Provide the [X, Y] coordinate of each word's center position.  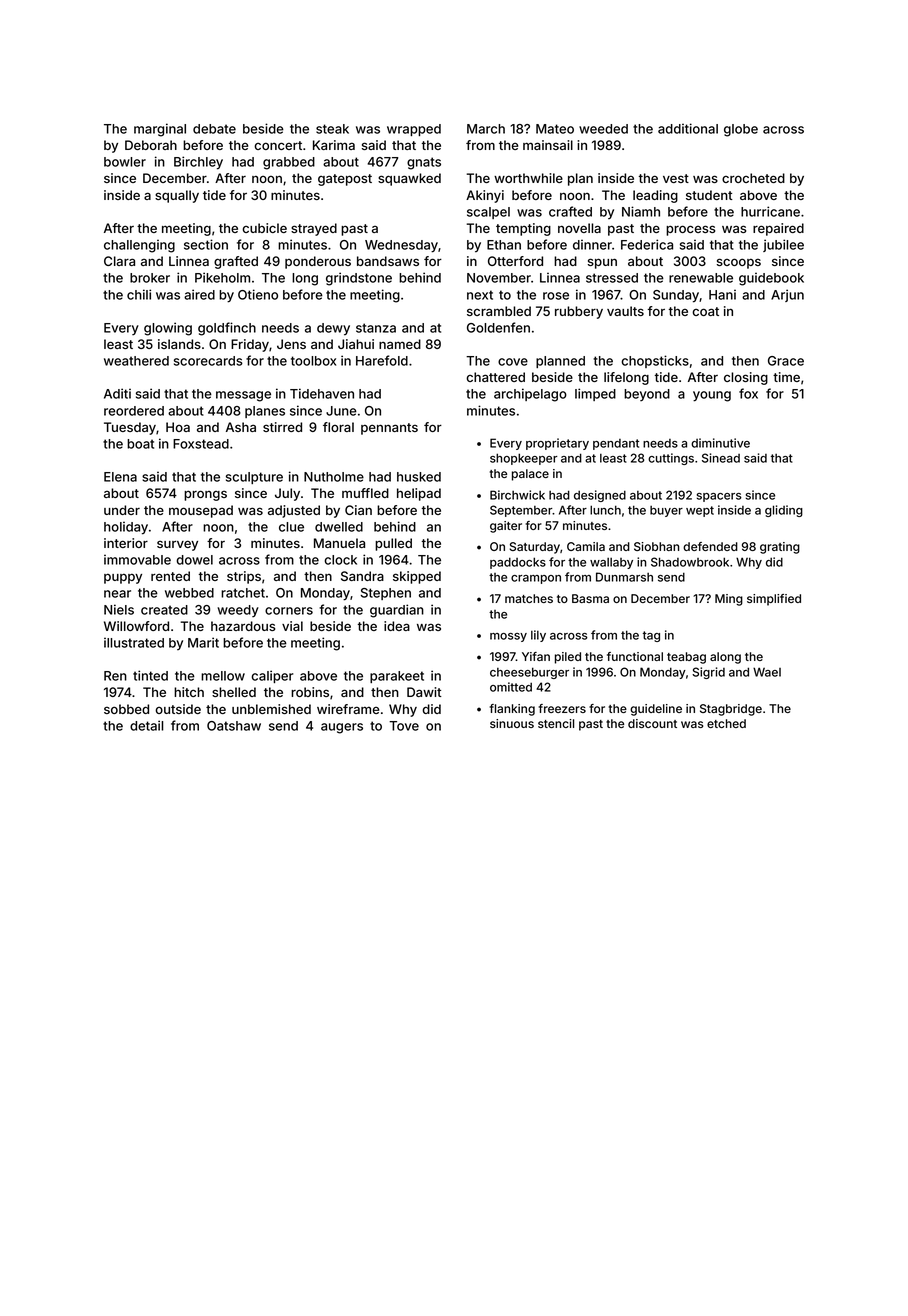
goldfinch [227, 329]
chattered [495, 377]
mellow [223, 676]
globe [741, 130]
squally [177, 196]
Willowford [136, 626]
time [786, 377]
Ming [729, 600]
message [243, 396]
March [486, 129]
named [400, 344]
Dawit [424, 692]
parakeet [397, 677]
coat [705, 311]
